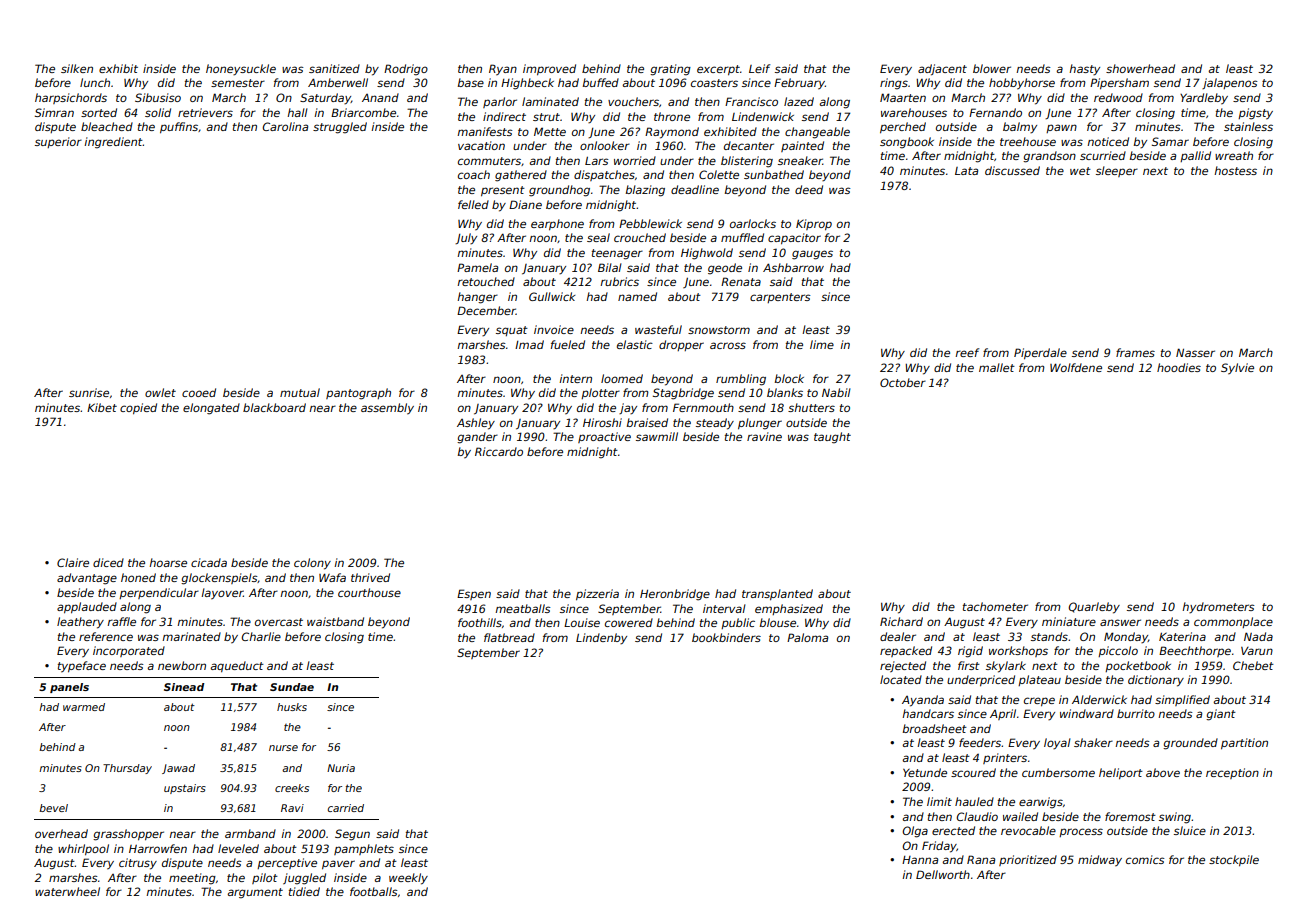  I want to click on owlet, so click(160, 392).
